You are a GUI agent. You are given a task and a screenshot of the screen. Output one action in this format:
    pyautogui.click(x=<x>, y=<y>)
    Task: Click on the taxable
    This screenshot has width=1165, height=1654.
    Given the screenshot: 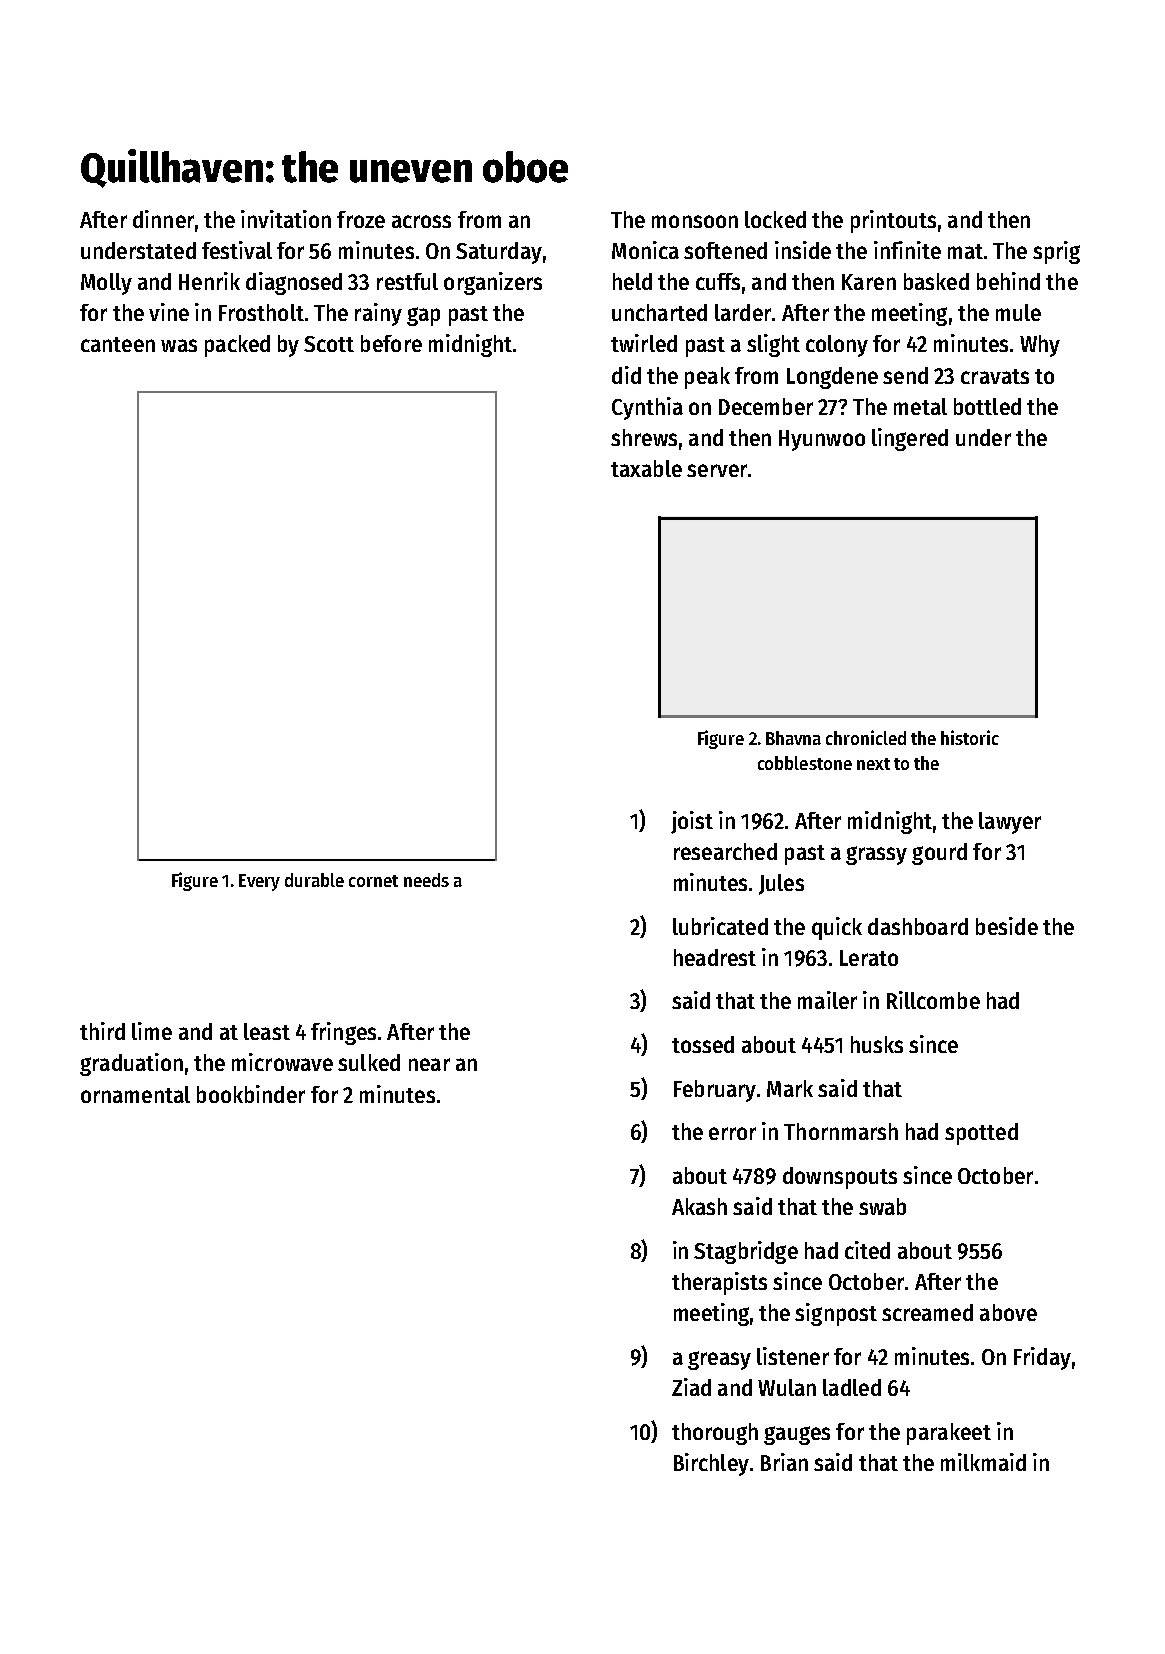 What is the action you would take?
    pyautogui.click(x=646, y=468)
